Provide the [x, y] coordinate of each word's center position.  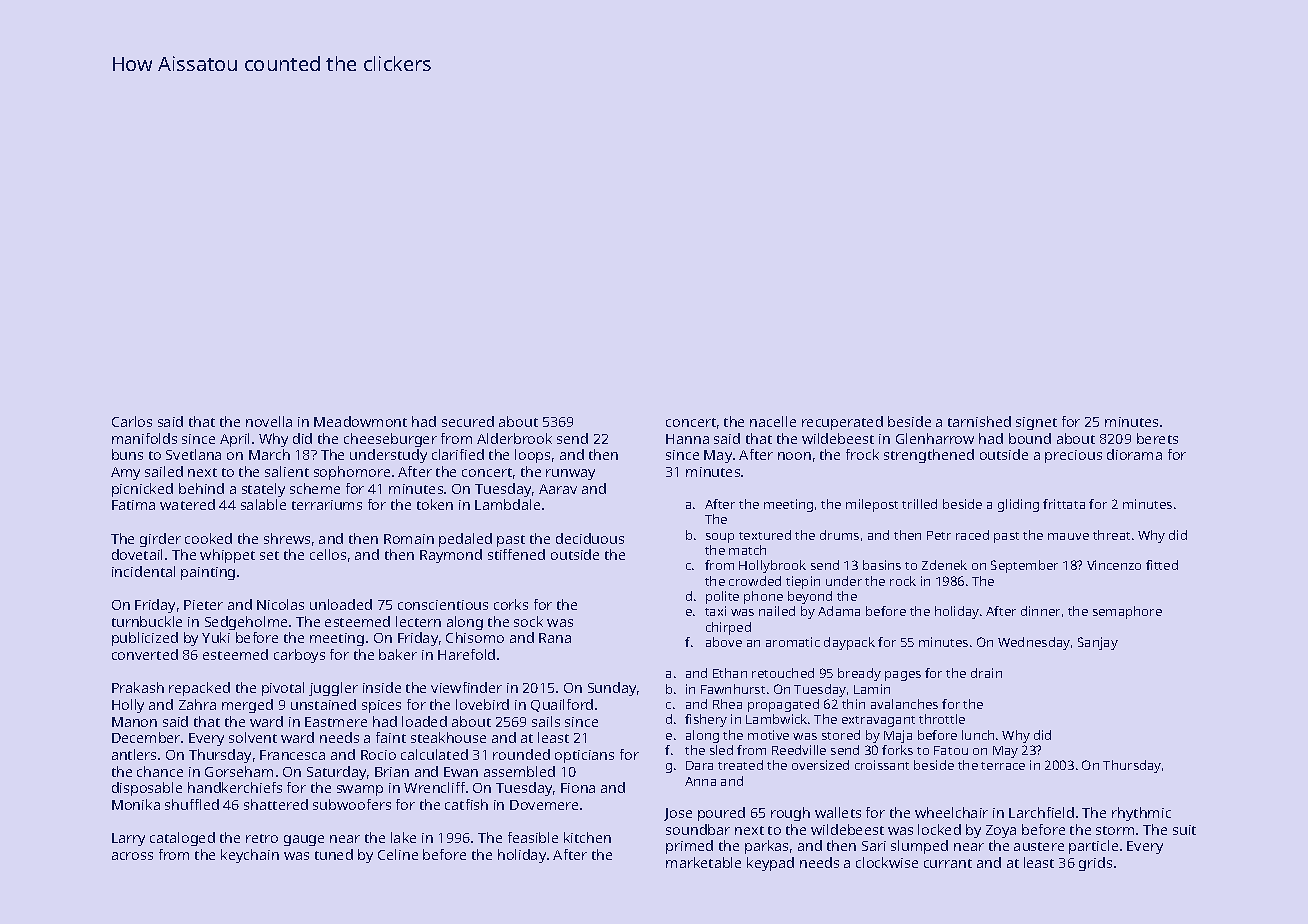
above [724, 642]
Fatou [951, 750]
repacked [199, 689]
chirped [728, 628]
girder [160, 540]
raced [972, 535]
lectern [418, 621]
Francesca [292, 755]
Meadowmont [360, 421]
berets [1157, 438]
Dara [699, 765]
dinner [1040, 611]
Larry [128, 839]
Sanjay [1098, 643]
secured [468, 421]
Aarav [558, 489]
